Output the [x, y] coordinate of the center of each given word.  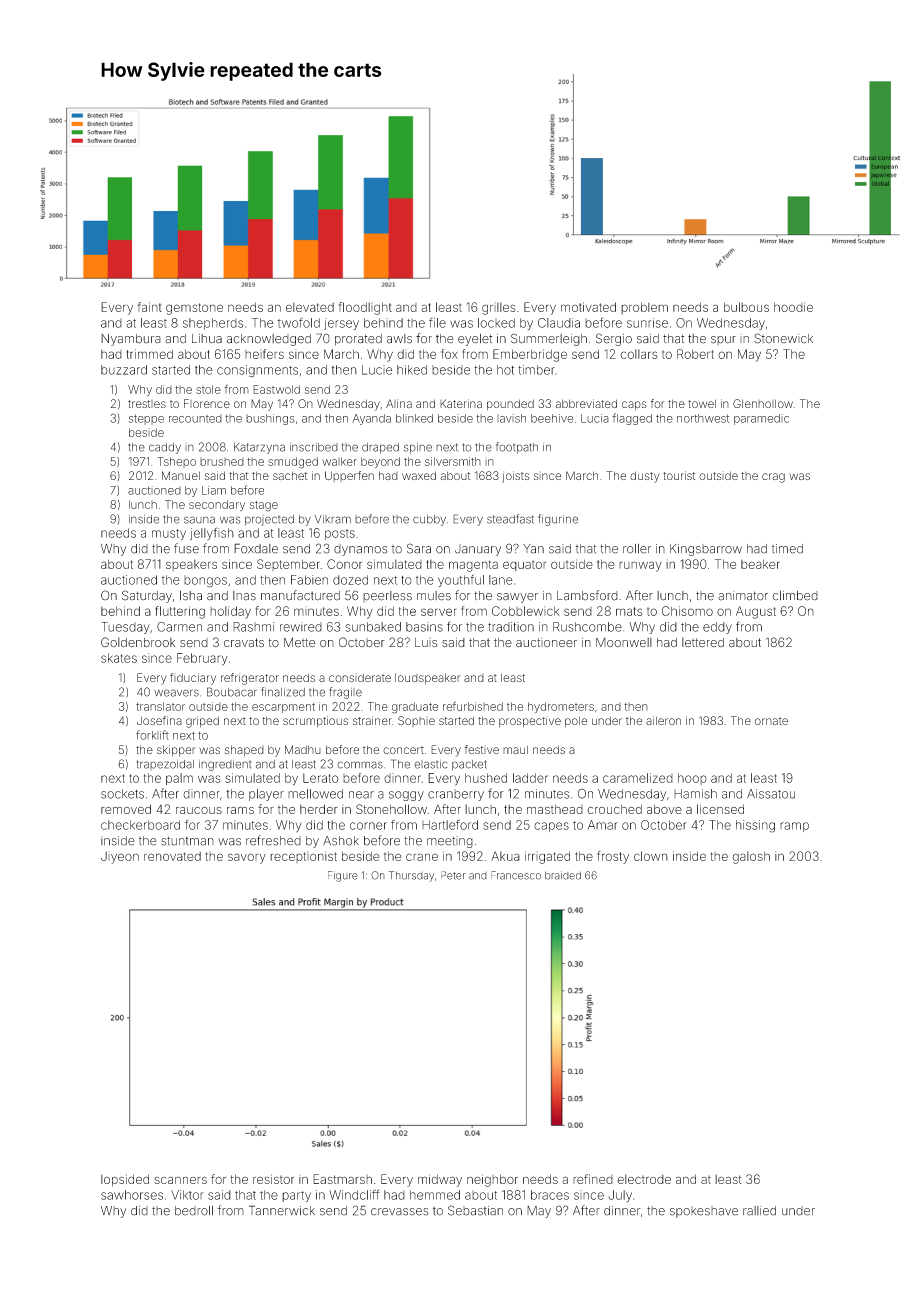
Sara [419, 548]
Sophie [416, 721]
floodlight [365, 308]
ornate [771, 721]
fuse [186, 548]
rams [240, 810]
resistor [273, 1179]
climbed [795, 596]
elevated [310, 307]
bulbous [746, 307]
